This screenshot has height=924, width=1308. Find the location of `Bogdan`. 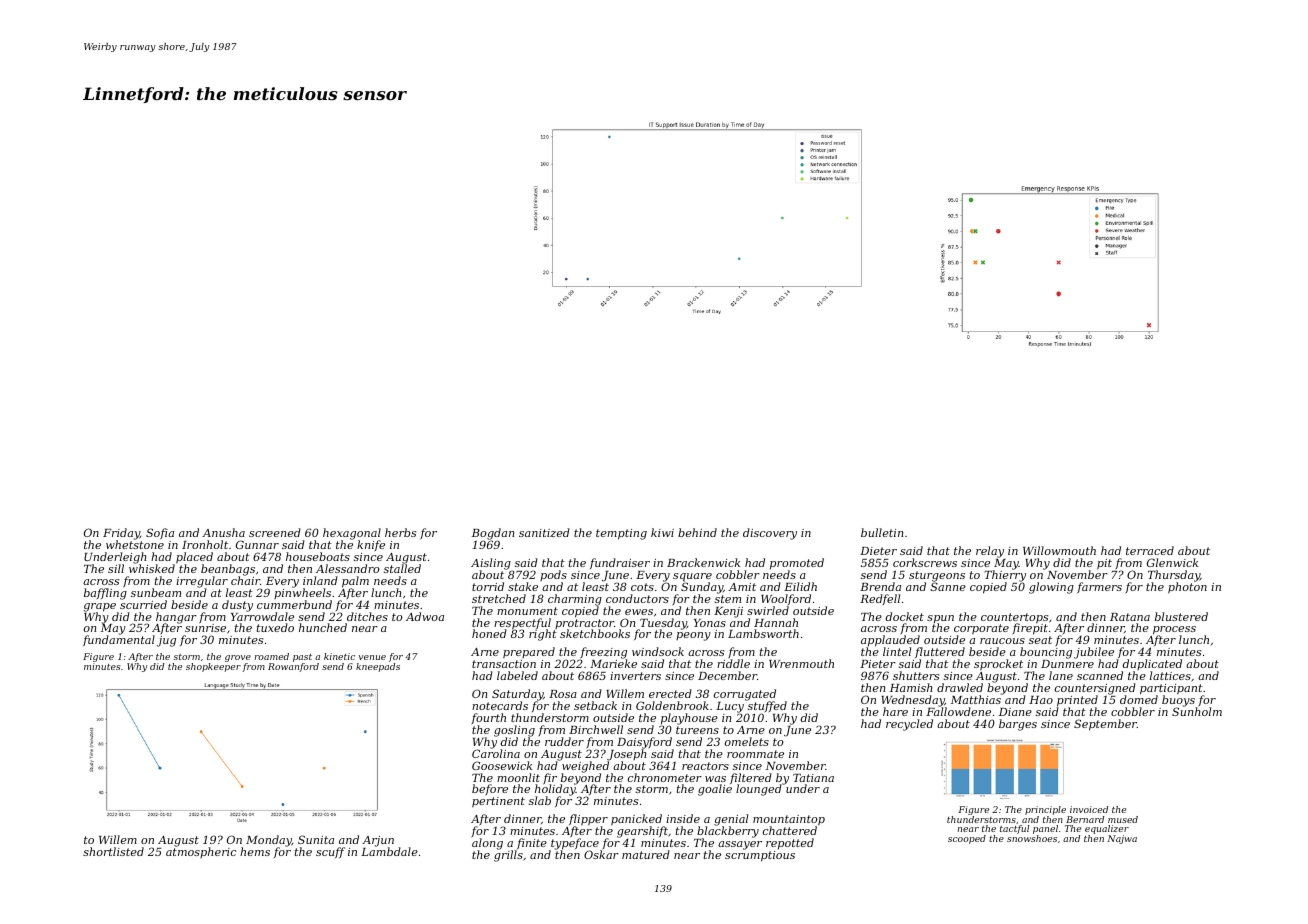

Bogdan is located at coordinates (493, 534).
